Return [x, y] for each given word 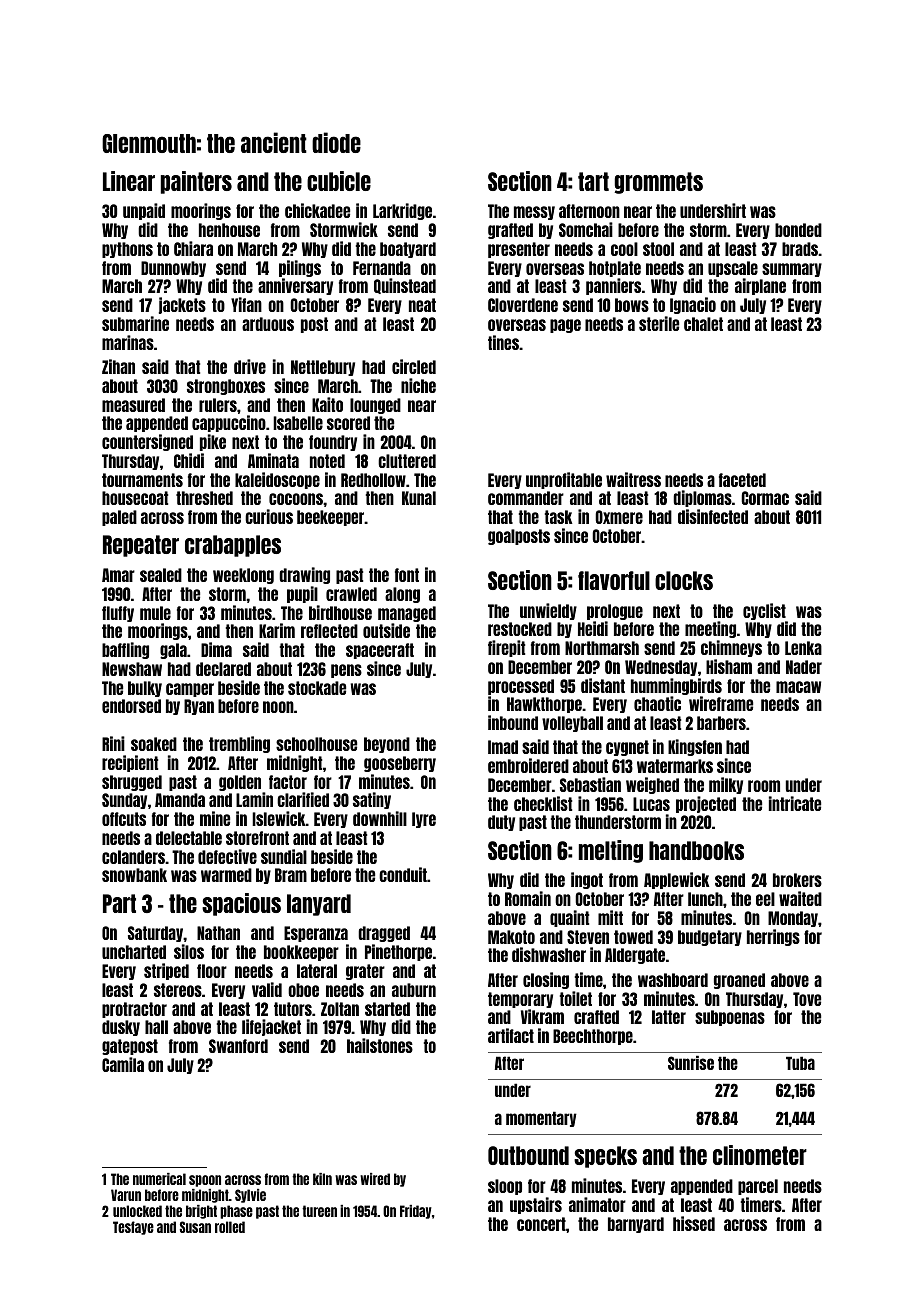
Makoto [511, 937]
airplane [760, 286]
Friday [416, 1212]
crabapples [233, 546]
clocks [684, 580]
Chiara [193, 248]
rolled [230, 1227]
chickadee [317, 210]
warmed [226, 875]
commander [526, 498]
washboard [673, 980]
